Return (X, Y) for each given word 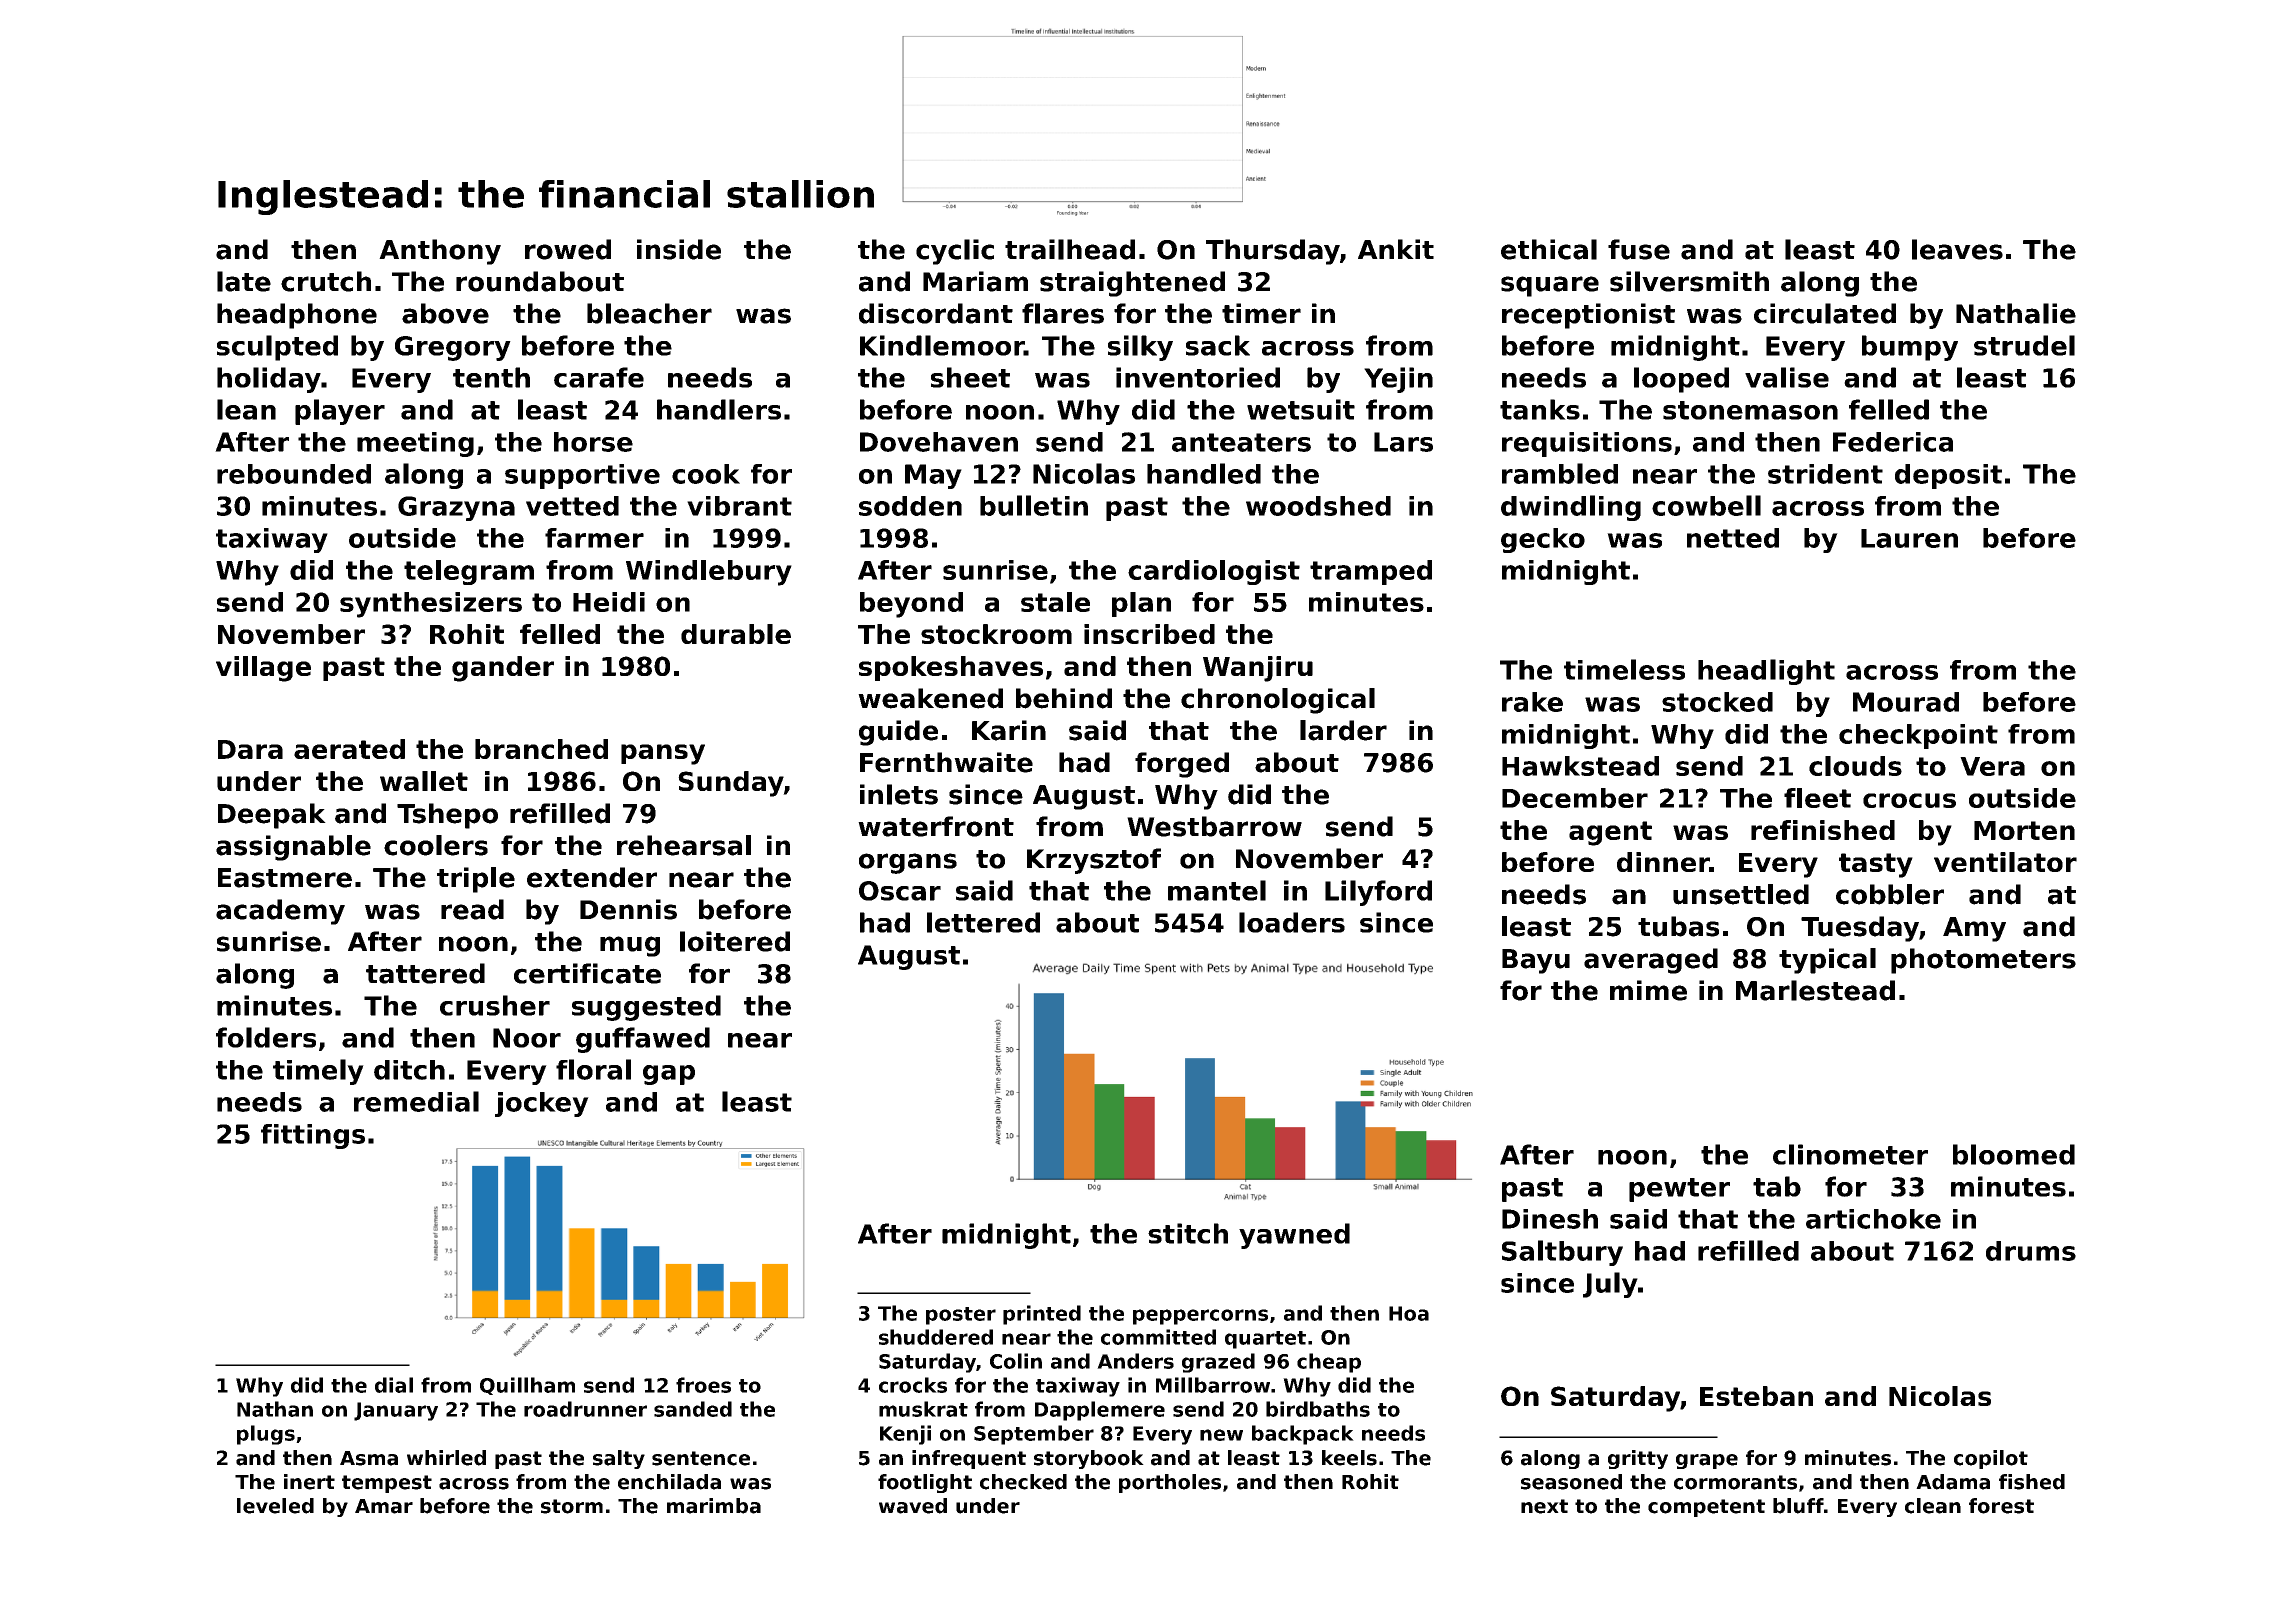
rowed (568, 249)
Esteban (1756, 1396)
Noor (527, 1038)
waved (913, 1506)
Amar (384, 1506)
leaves (1957, 249)
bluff (1798, 1506)
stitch (1188, 1233)
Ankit (1396, 249)
